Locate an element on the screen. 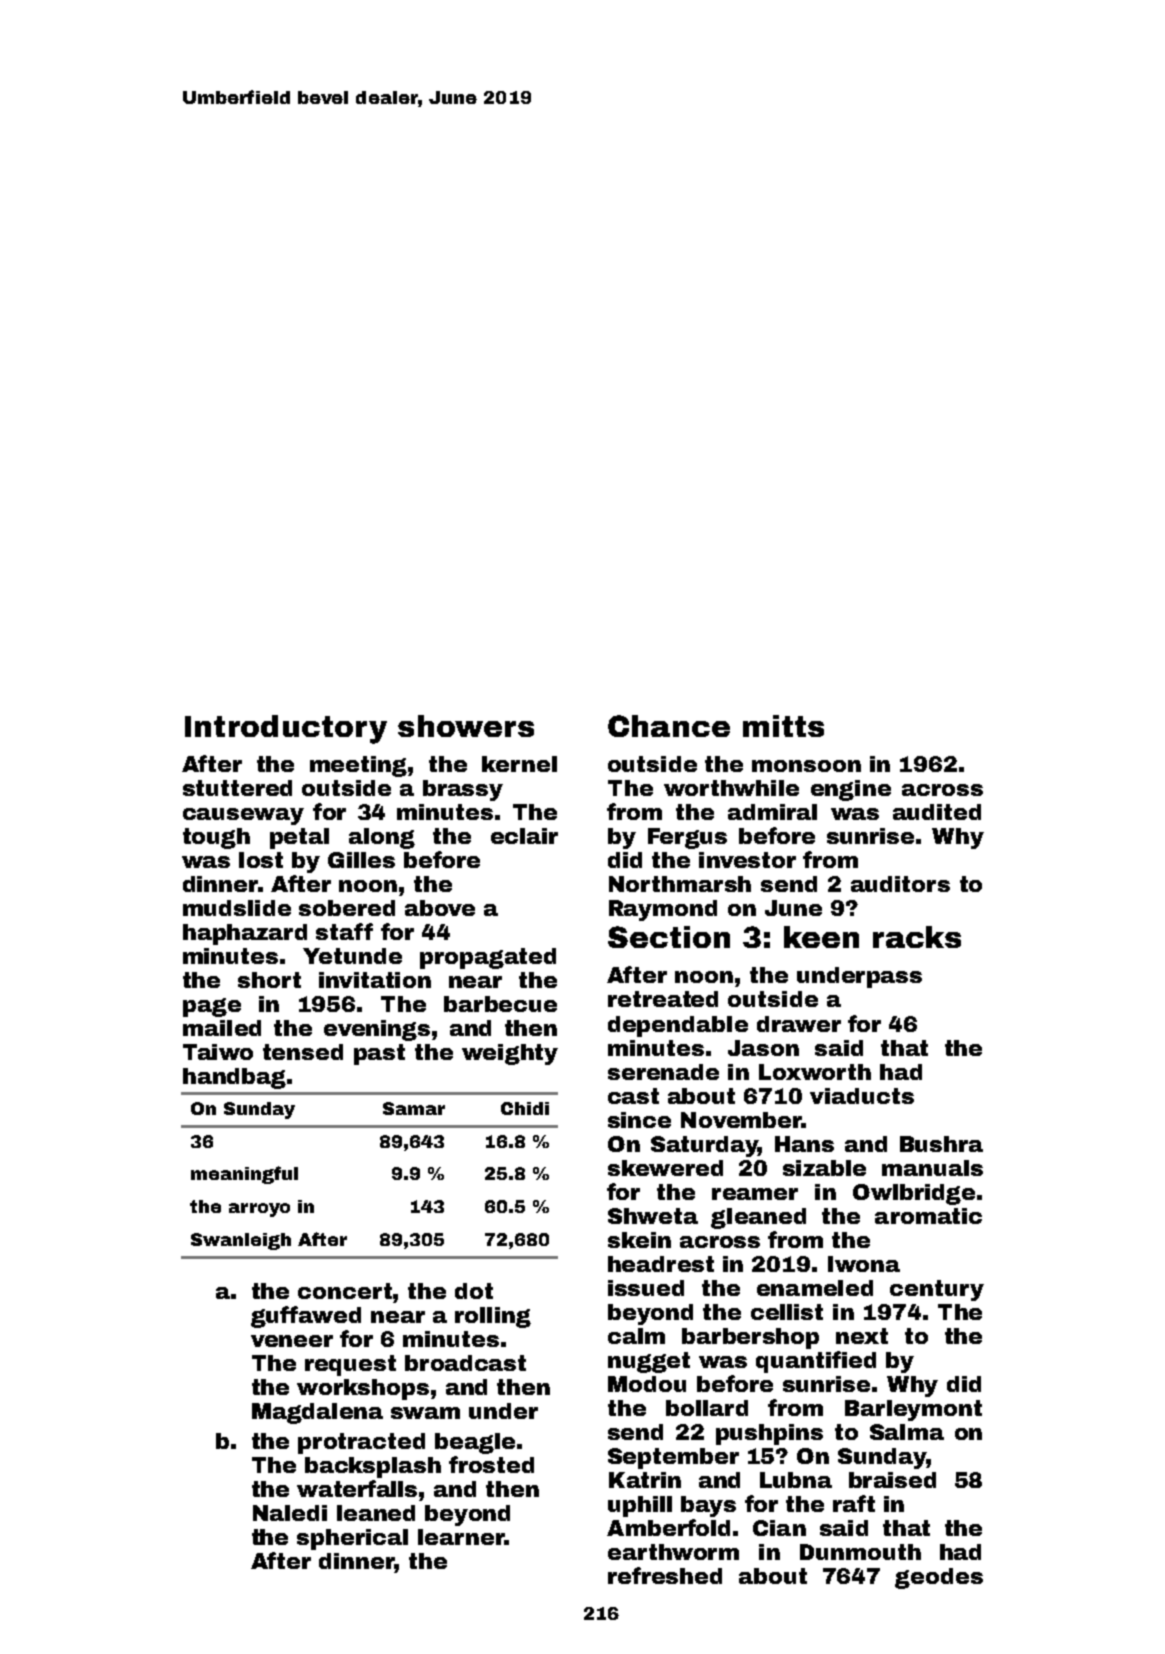  backsplash is located at coordinates (373, 1467).
